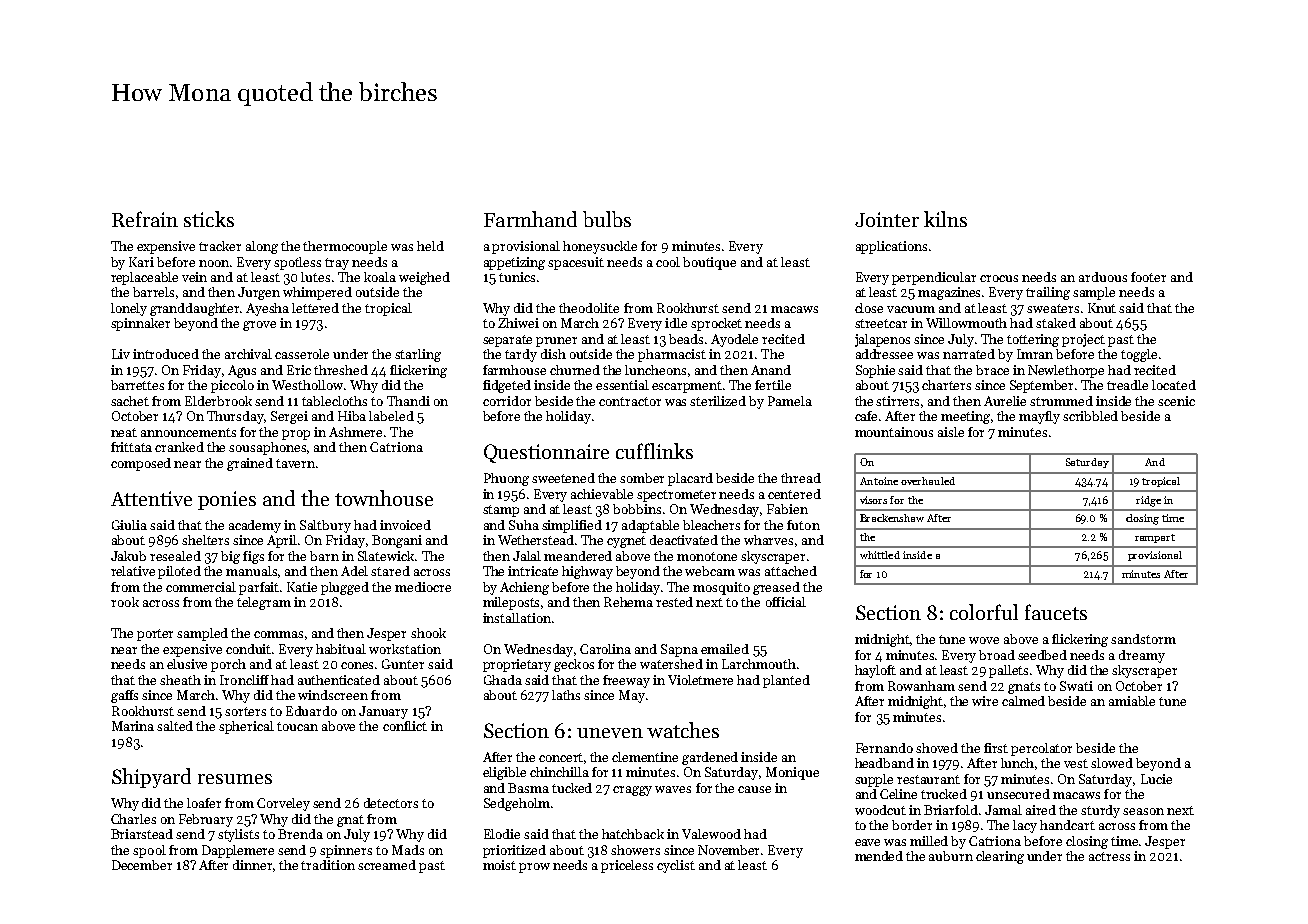 This screenshot has width=1308, height=924. Describe the element at coordinates (676, 323) in the screenshot. I see `idle` at that location.
